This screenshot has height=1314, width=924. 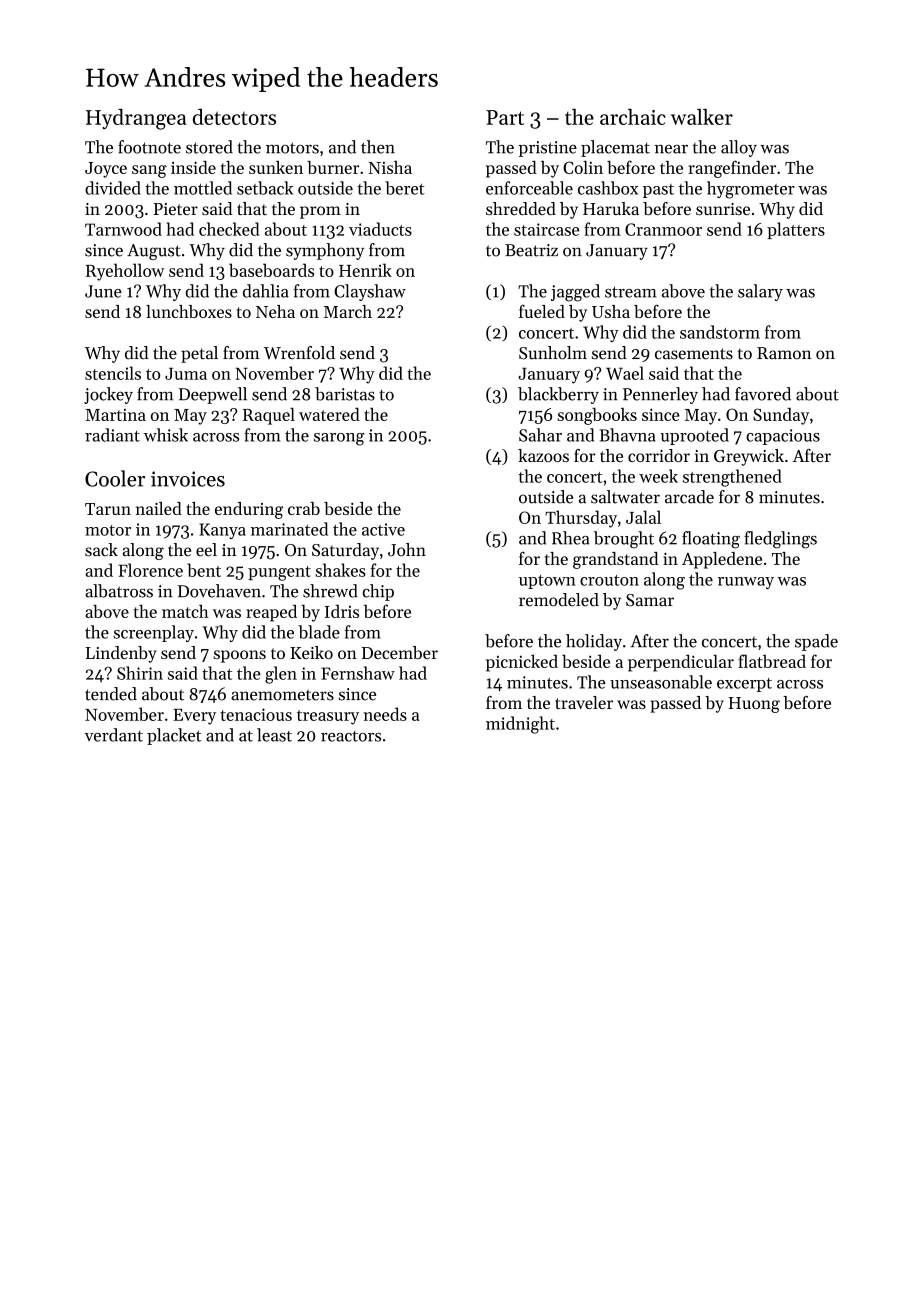 What do you see at coordinates (505, 117) in the screenshot?
I see `Part` at bounding box center [505, 117].
